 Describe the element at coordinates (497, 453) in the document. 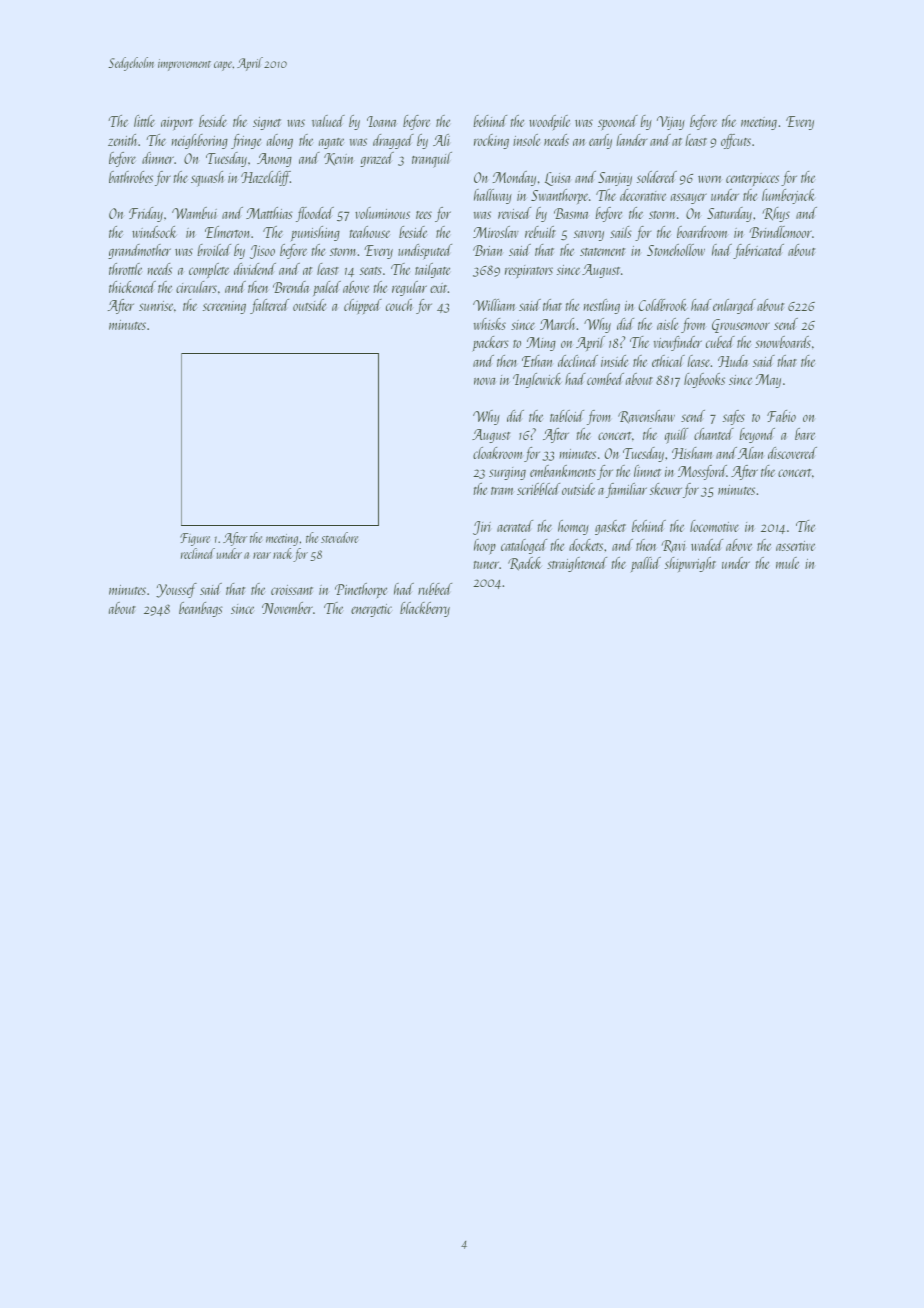

I see `cloakroom` at that location.
